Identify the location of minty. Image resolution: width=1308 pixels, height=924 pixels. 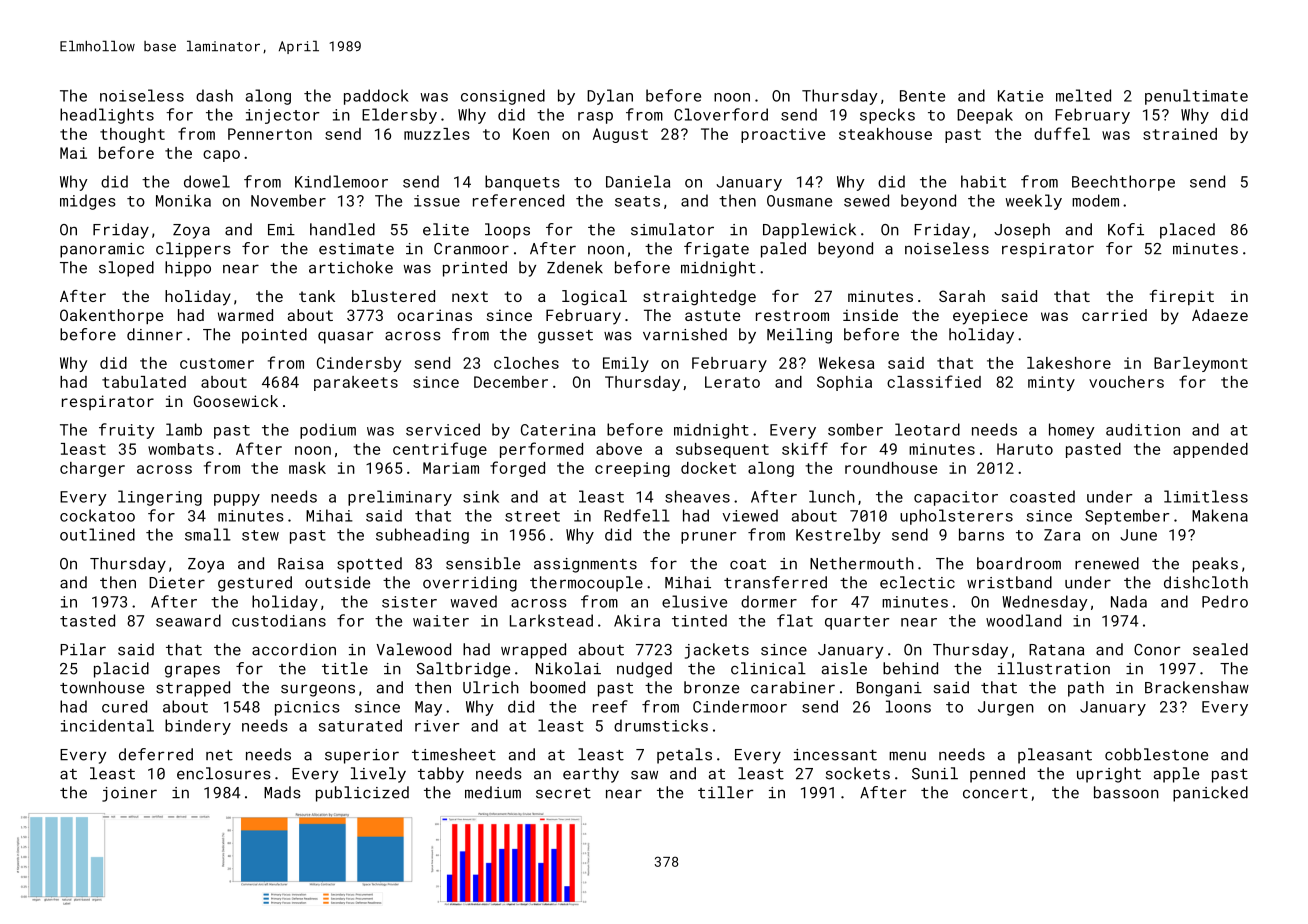
(1051, 383).
